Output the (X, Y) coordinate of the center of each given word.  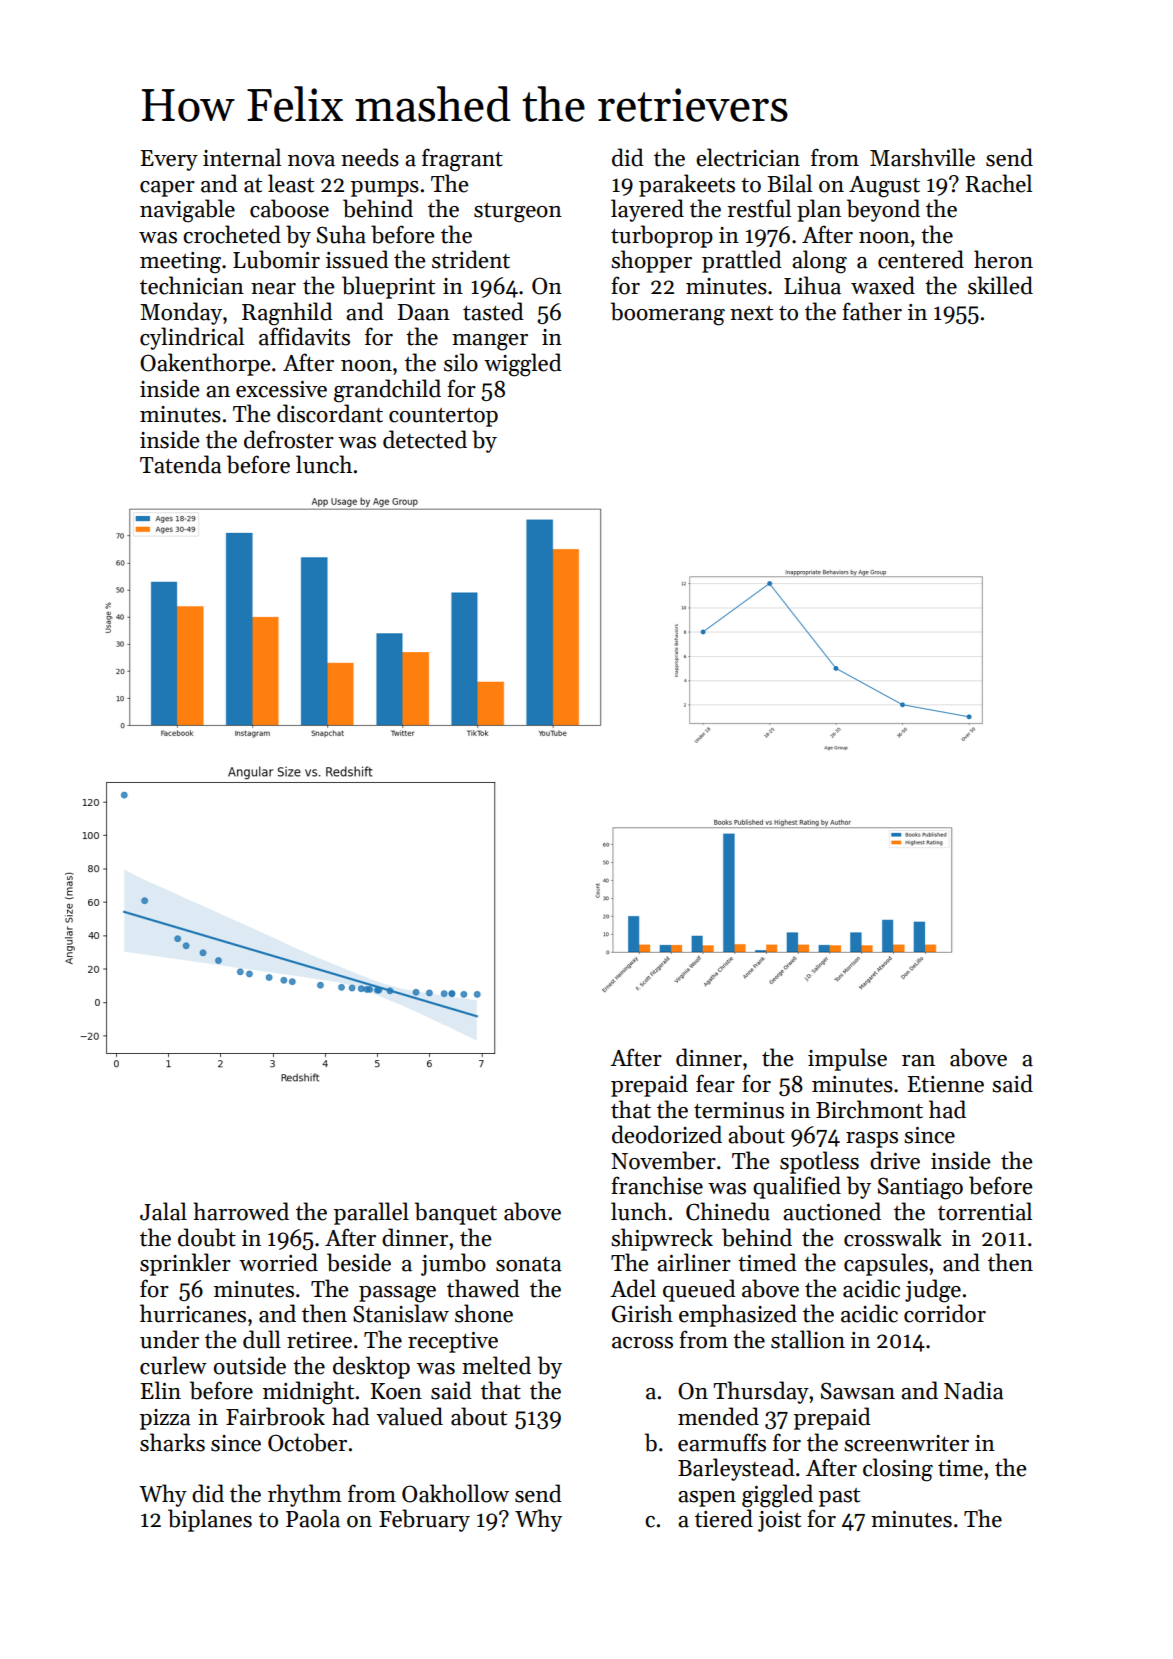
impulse (847, 1059)
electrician (748, 157)
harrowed (241, 1211)
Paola (313, 1518)
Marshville (922, 157)
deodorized (667, 1134)
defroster (289, 439)
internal (242, 157)
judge (933, 1291)
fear (715, 1083)
